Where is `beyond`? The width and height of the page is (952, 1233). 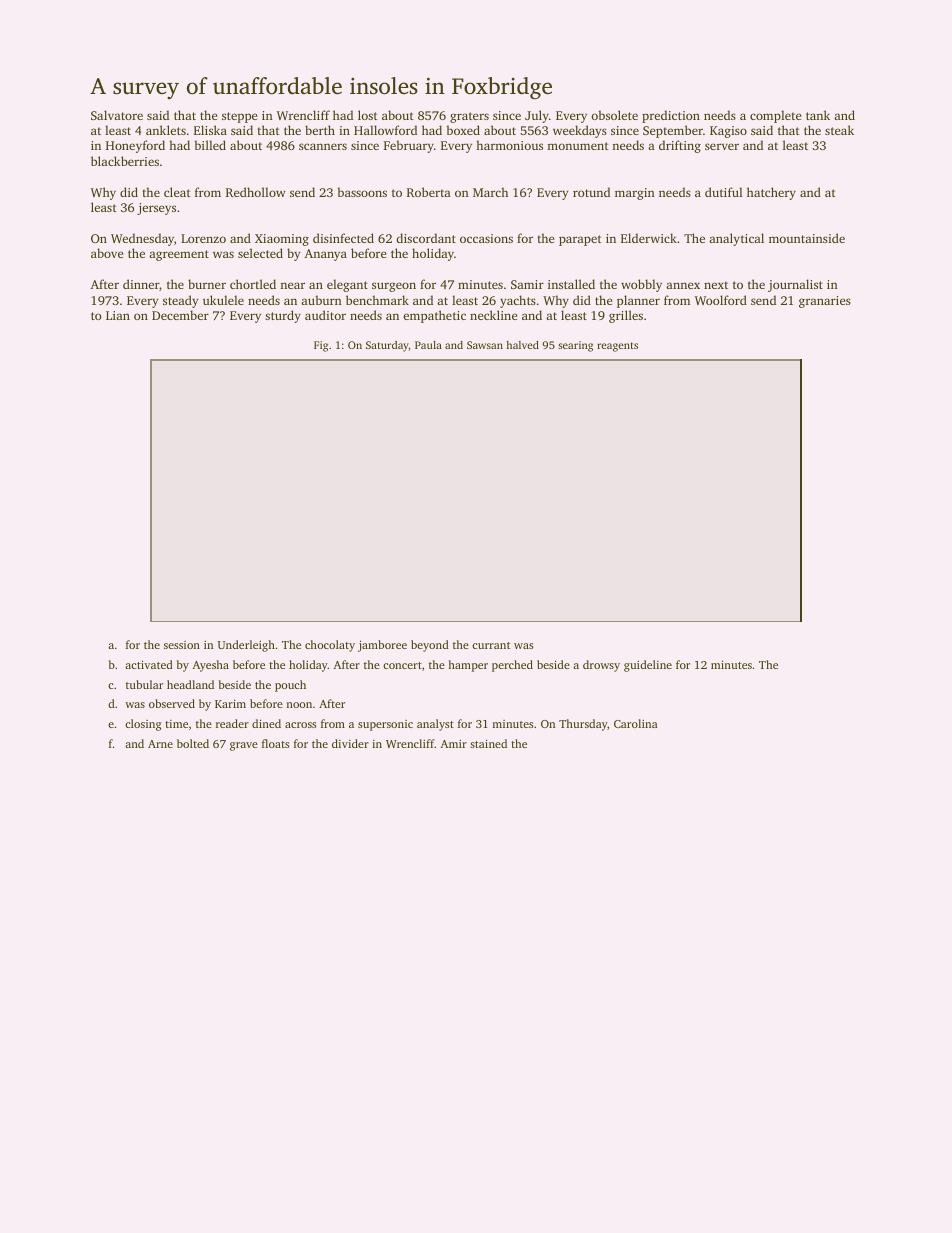
beyond is located at coordinates (430, 646).
